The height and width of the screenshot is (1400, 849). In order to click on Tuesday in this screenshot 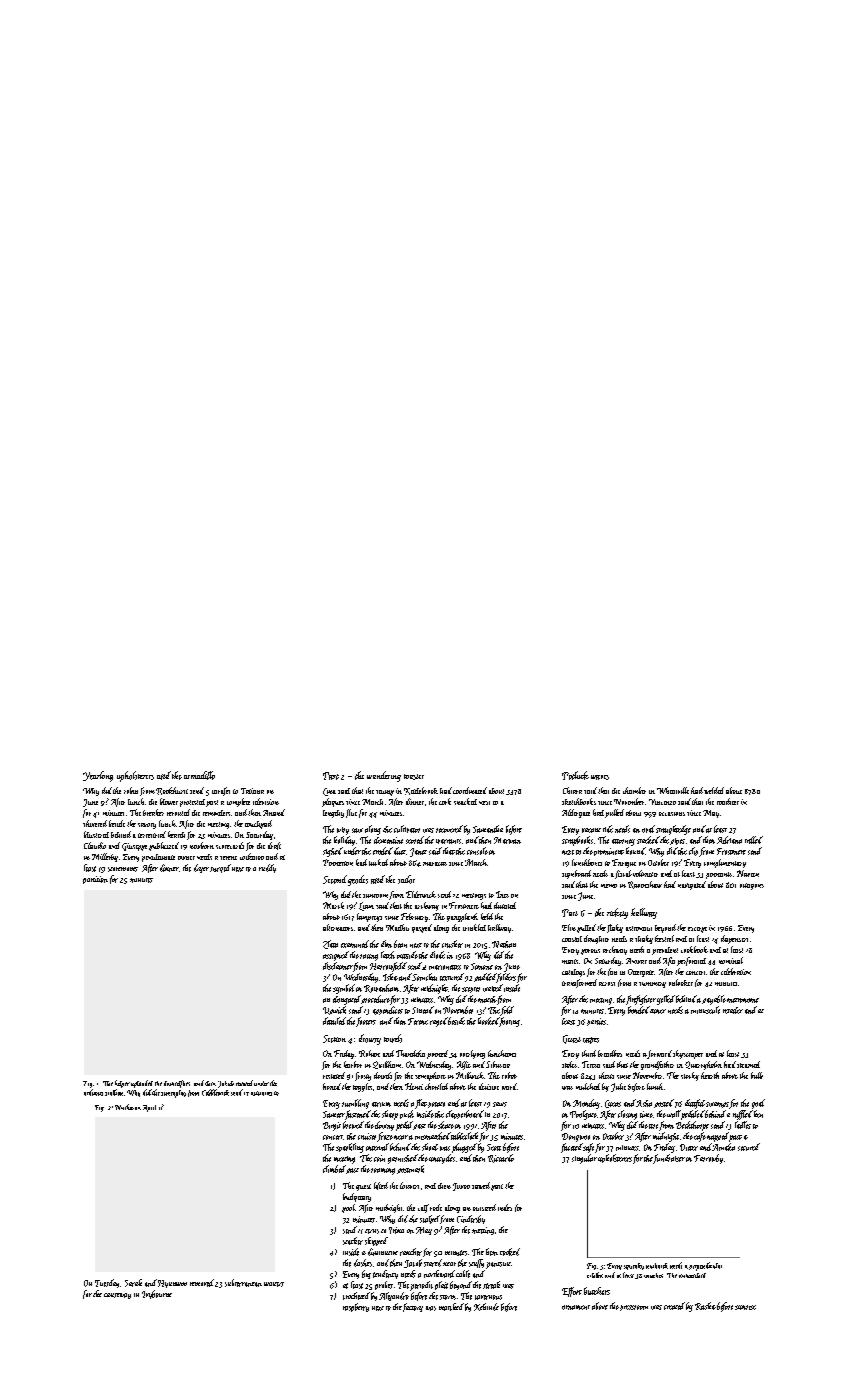, I will do `click(107, 1283)`.
